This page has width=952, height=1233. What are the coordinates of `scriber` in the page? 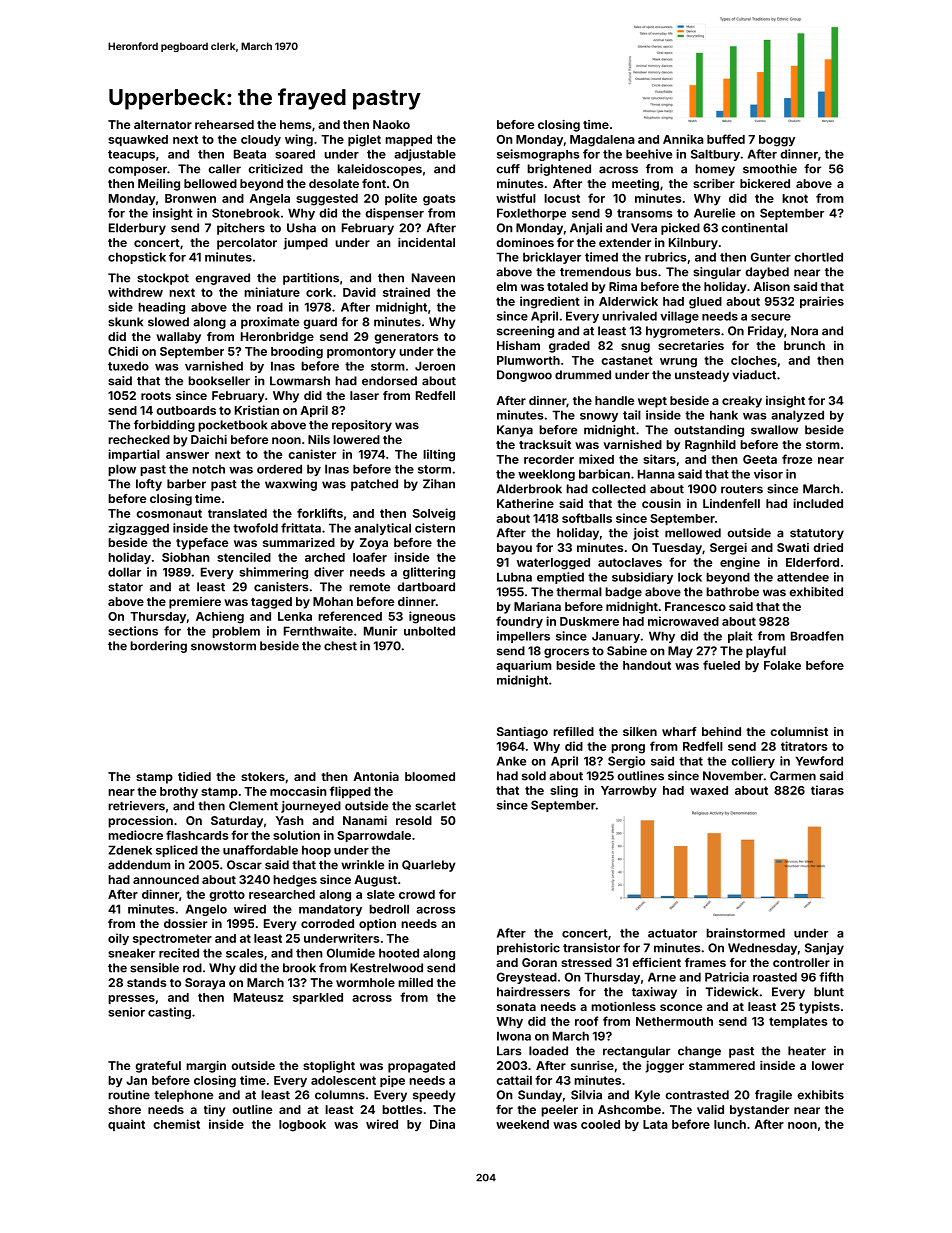 It's located at (714, 183).
